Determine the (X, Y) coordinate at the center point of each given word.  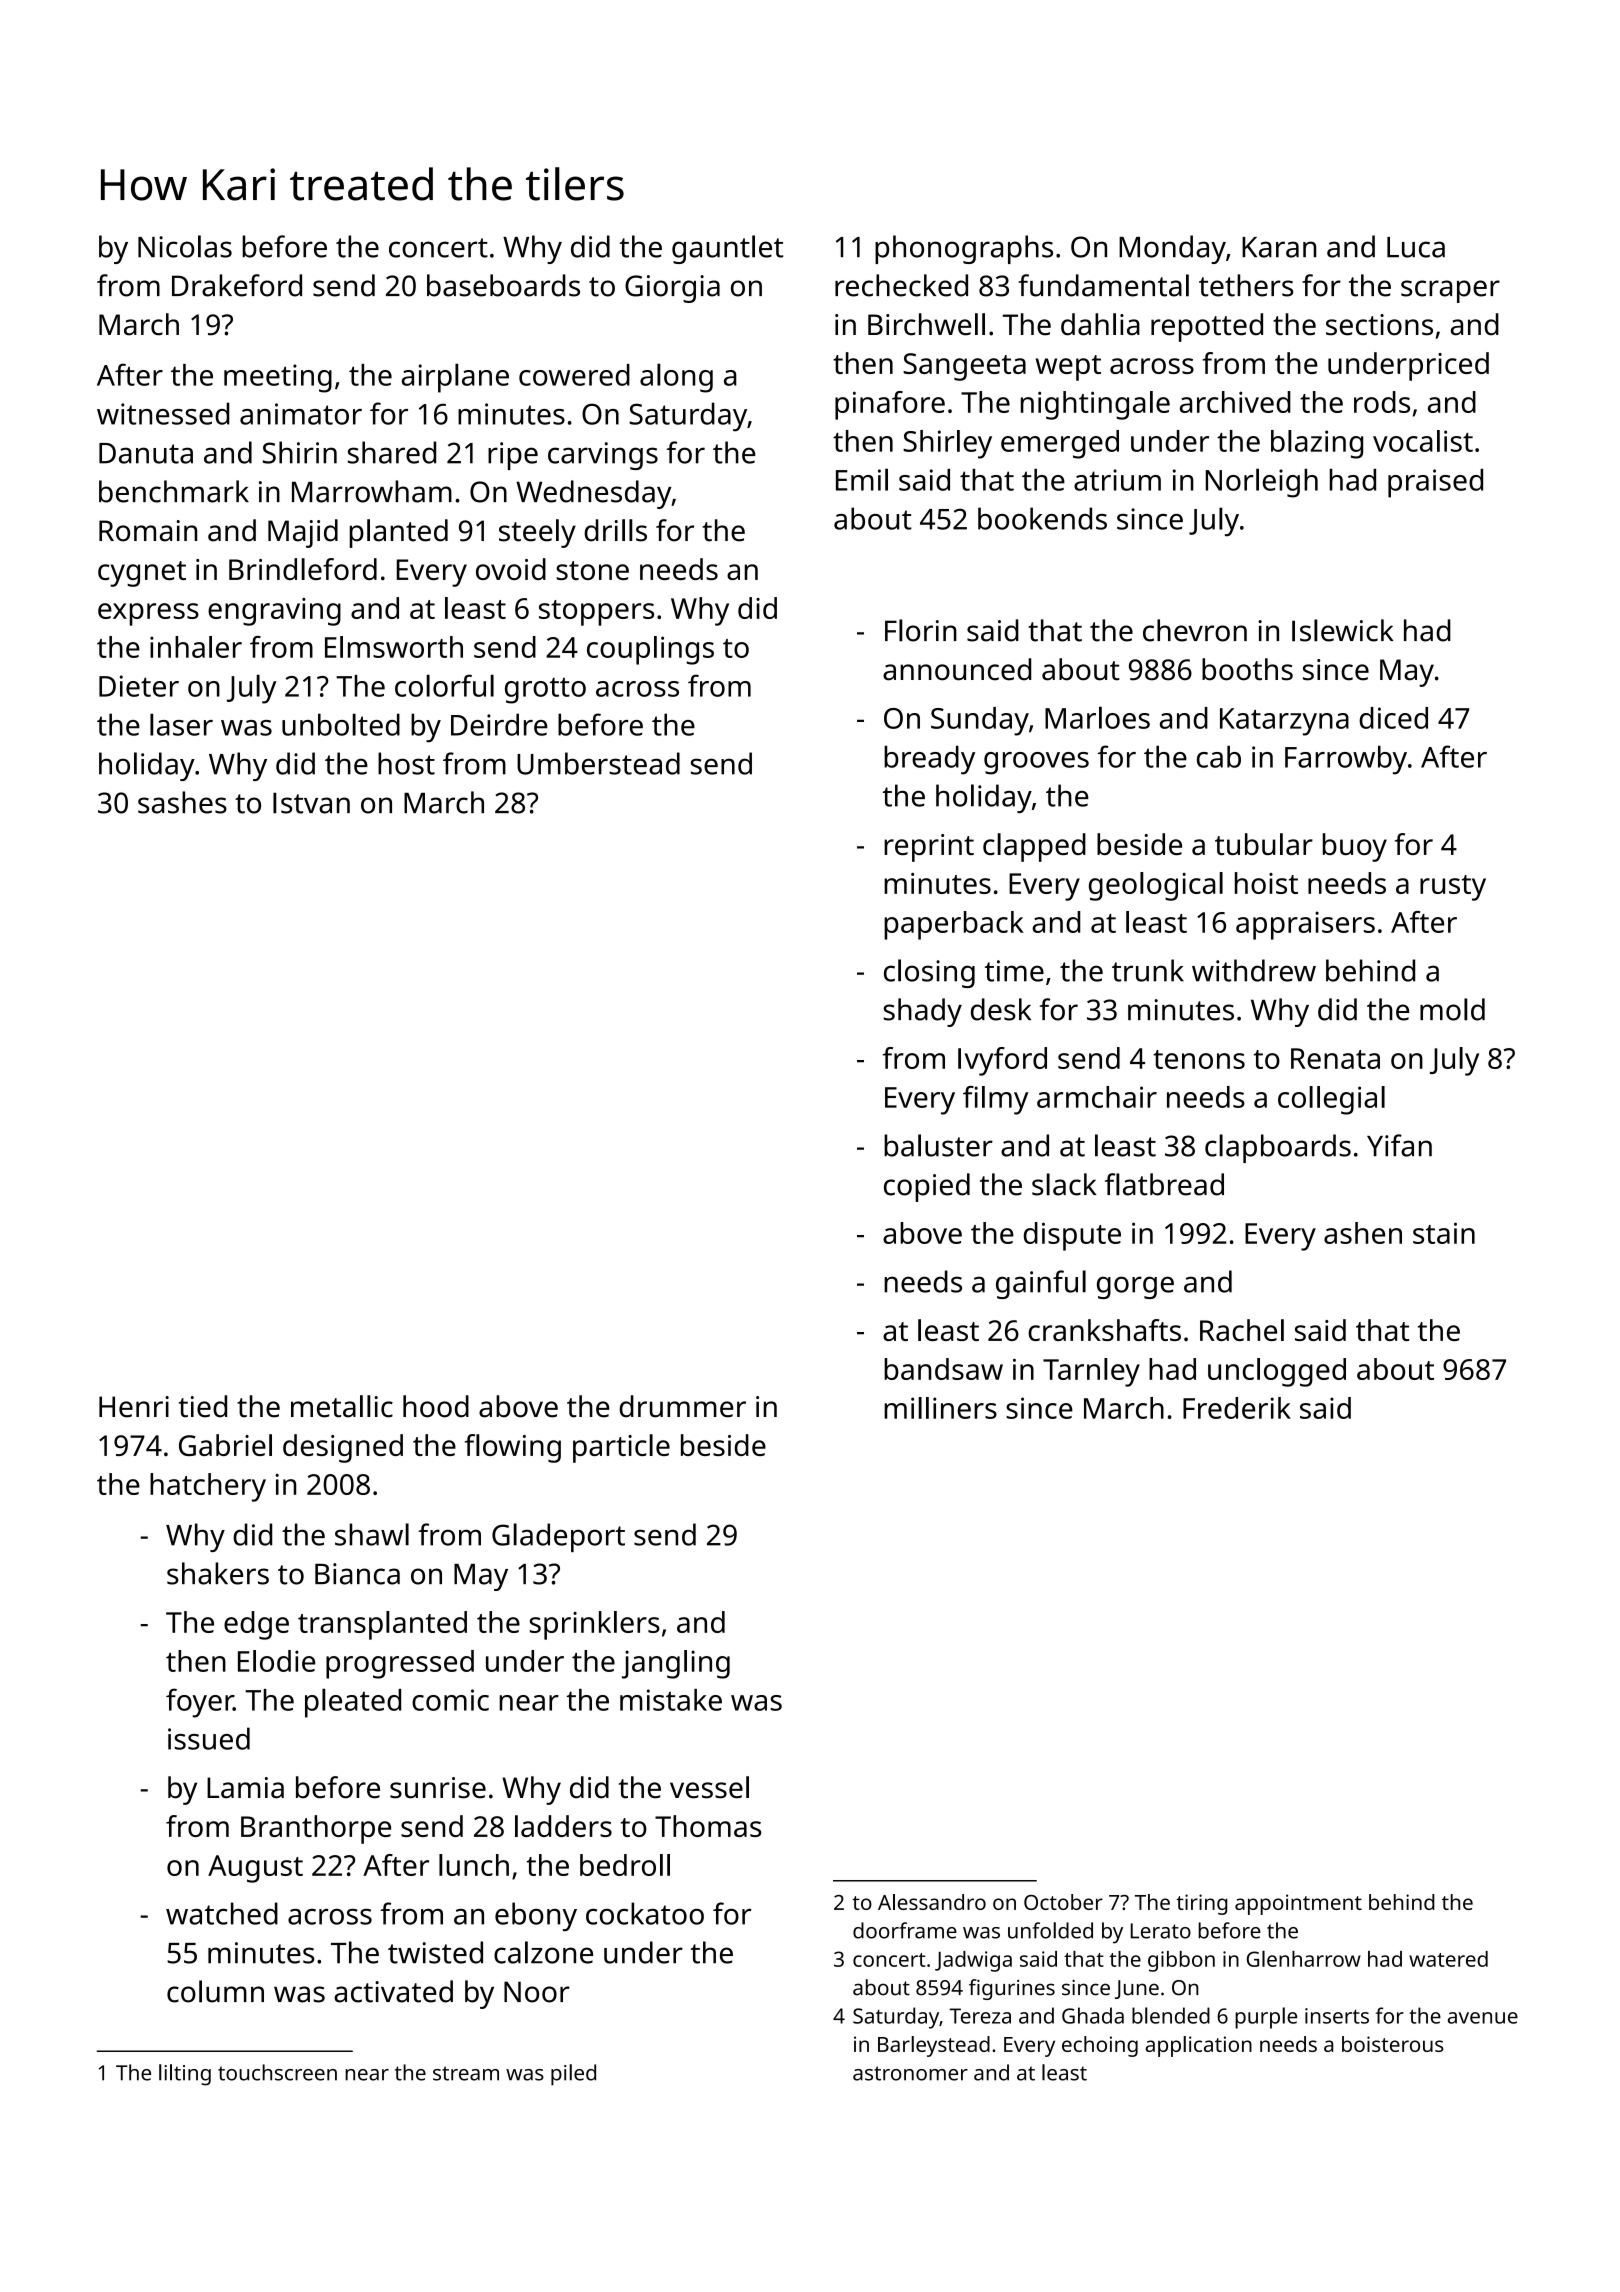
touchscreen (277, 2072)
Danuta (146, 453)
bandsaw (943, 1369)
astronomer (910, 2073)
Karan (1279, 247)
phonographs (964, 249)
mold (1452, 1009)
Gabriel (225, 1445)
